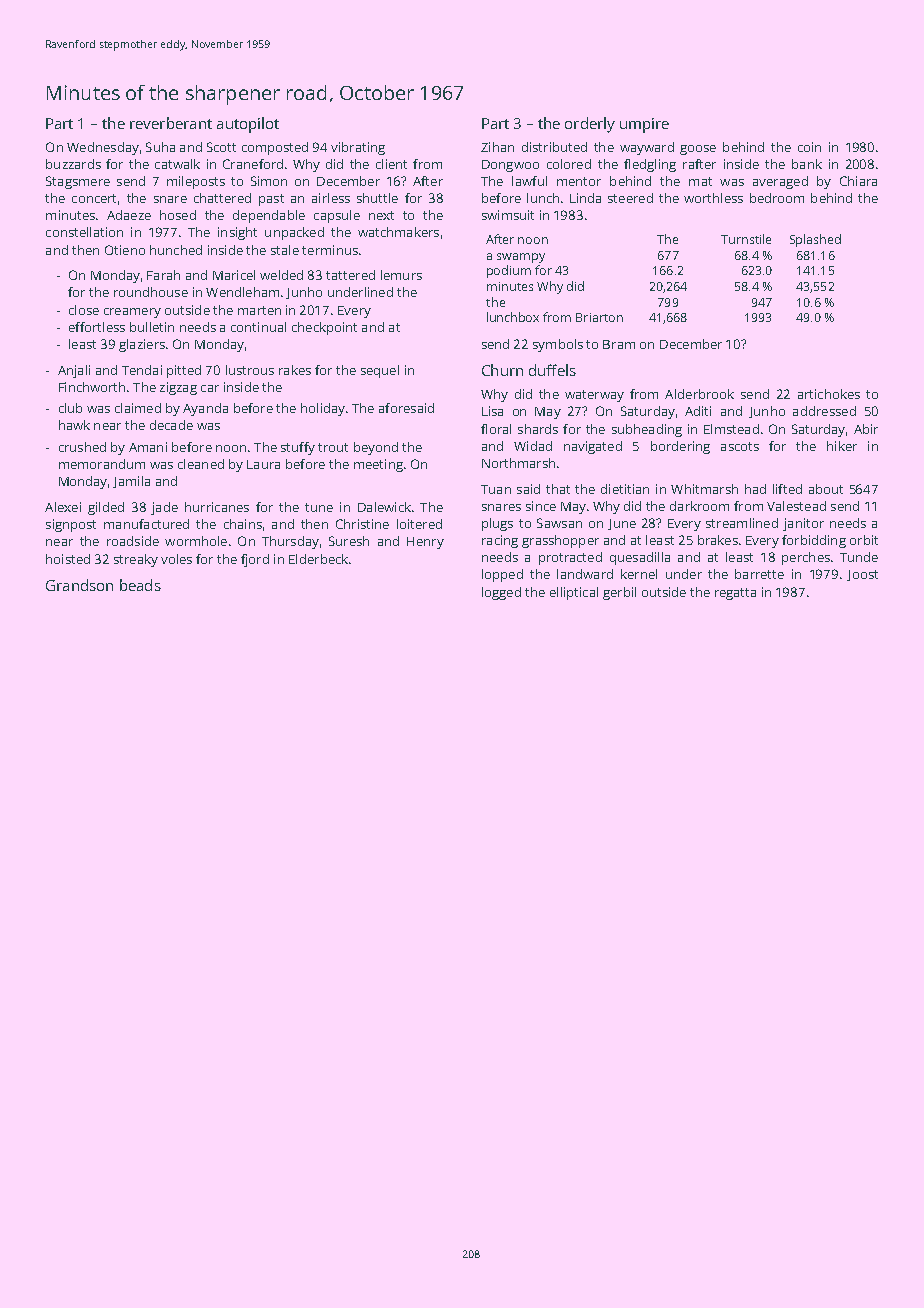 This document has width=924, height=1308. I want to click on steered, so click(630, 198).
